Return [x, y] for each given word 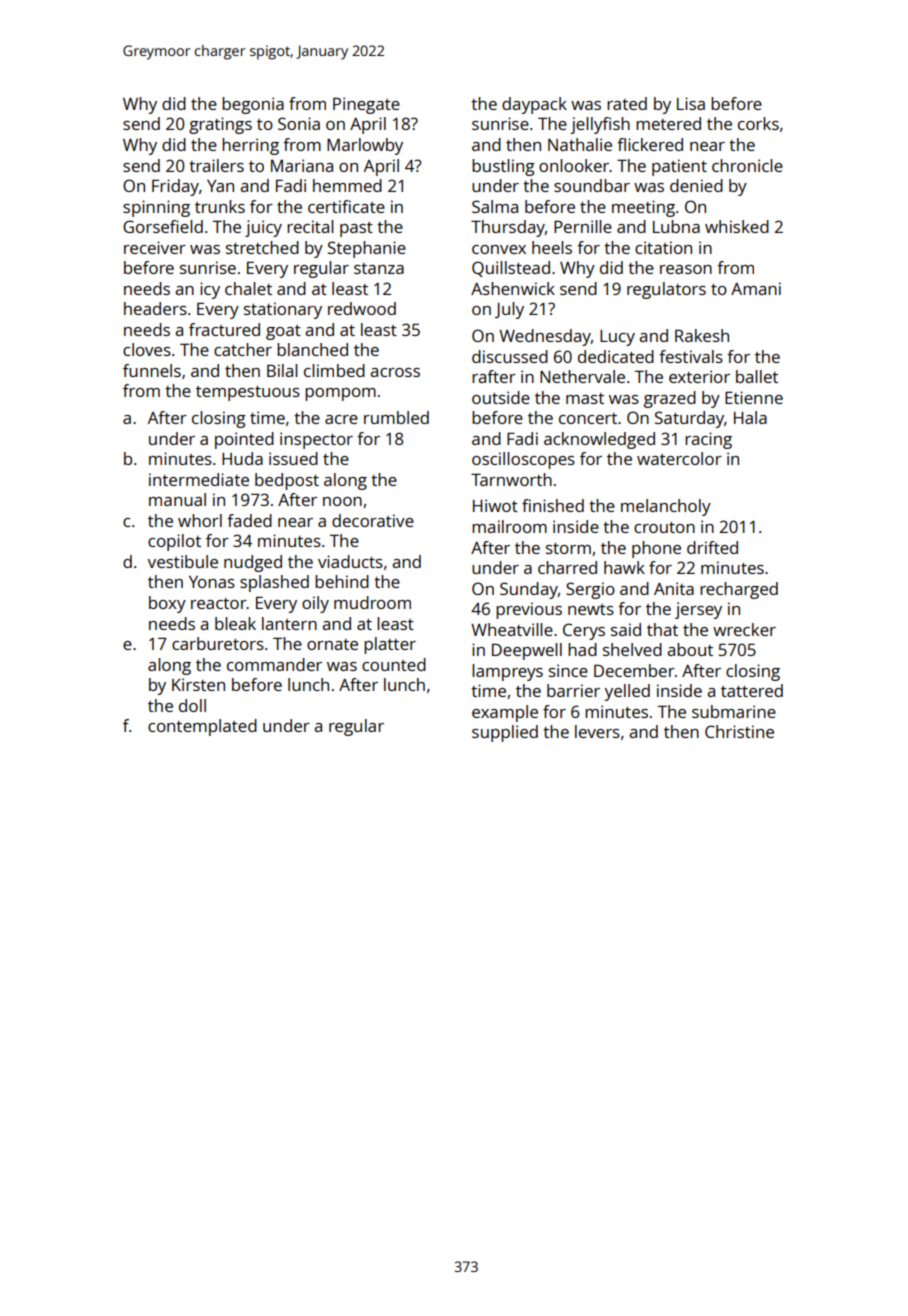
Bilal [282, 370]
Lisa [691, 103]
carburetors [218, 643]
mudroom [372, 602]
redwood [362, 308]
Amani [756, 288]
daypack [534, 105]
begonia [253, 105]
